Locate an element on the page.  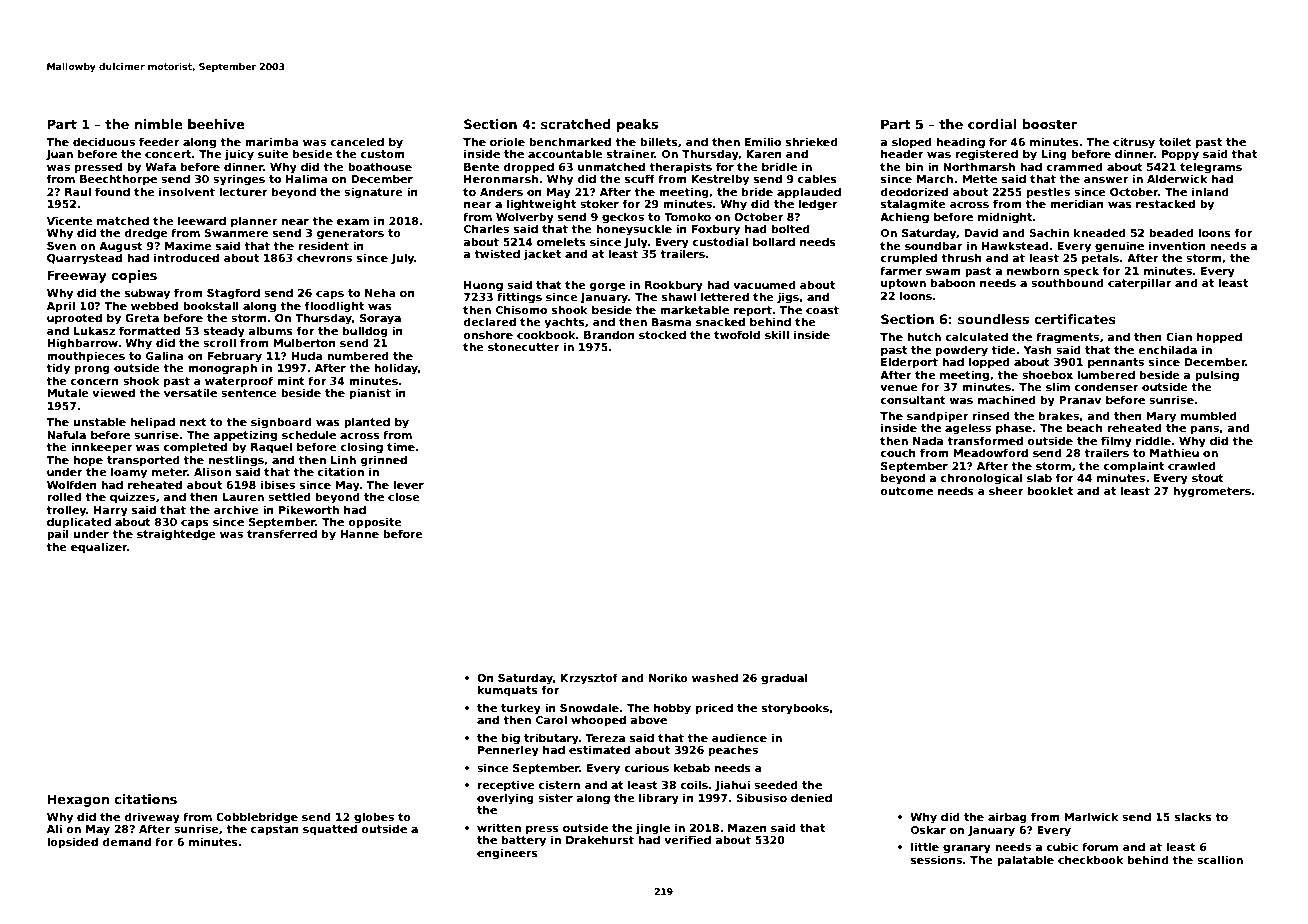
inland is located at coordinates (1210, 191).
